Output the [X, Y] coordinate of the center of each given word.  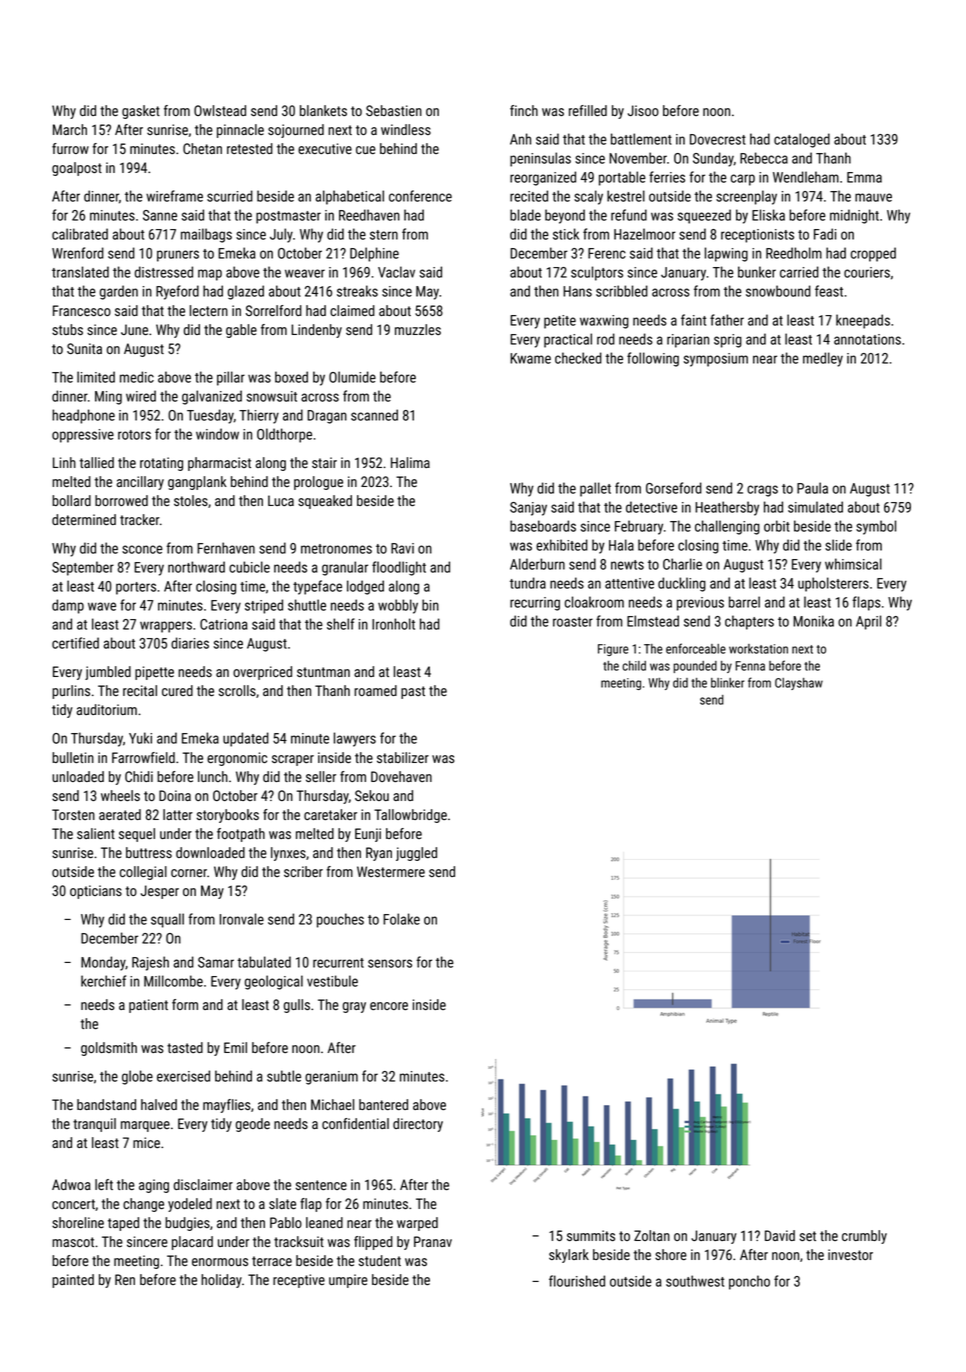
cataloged [802, 140]
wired [141, 396]
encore [389, 1006]
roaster [573, 622]
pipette [154, 673]
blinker [727, 683]
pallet [595, 489]
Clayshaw [799, 684]
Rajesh [150, 963]
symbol [876, 527]
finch [524, 110]
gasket [141, 112]
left [104, 1184]
